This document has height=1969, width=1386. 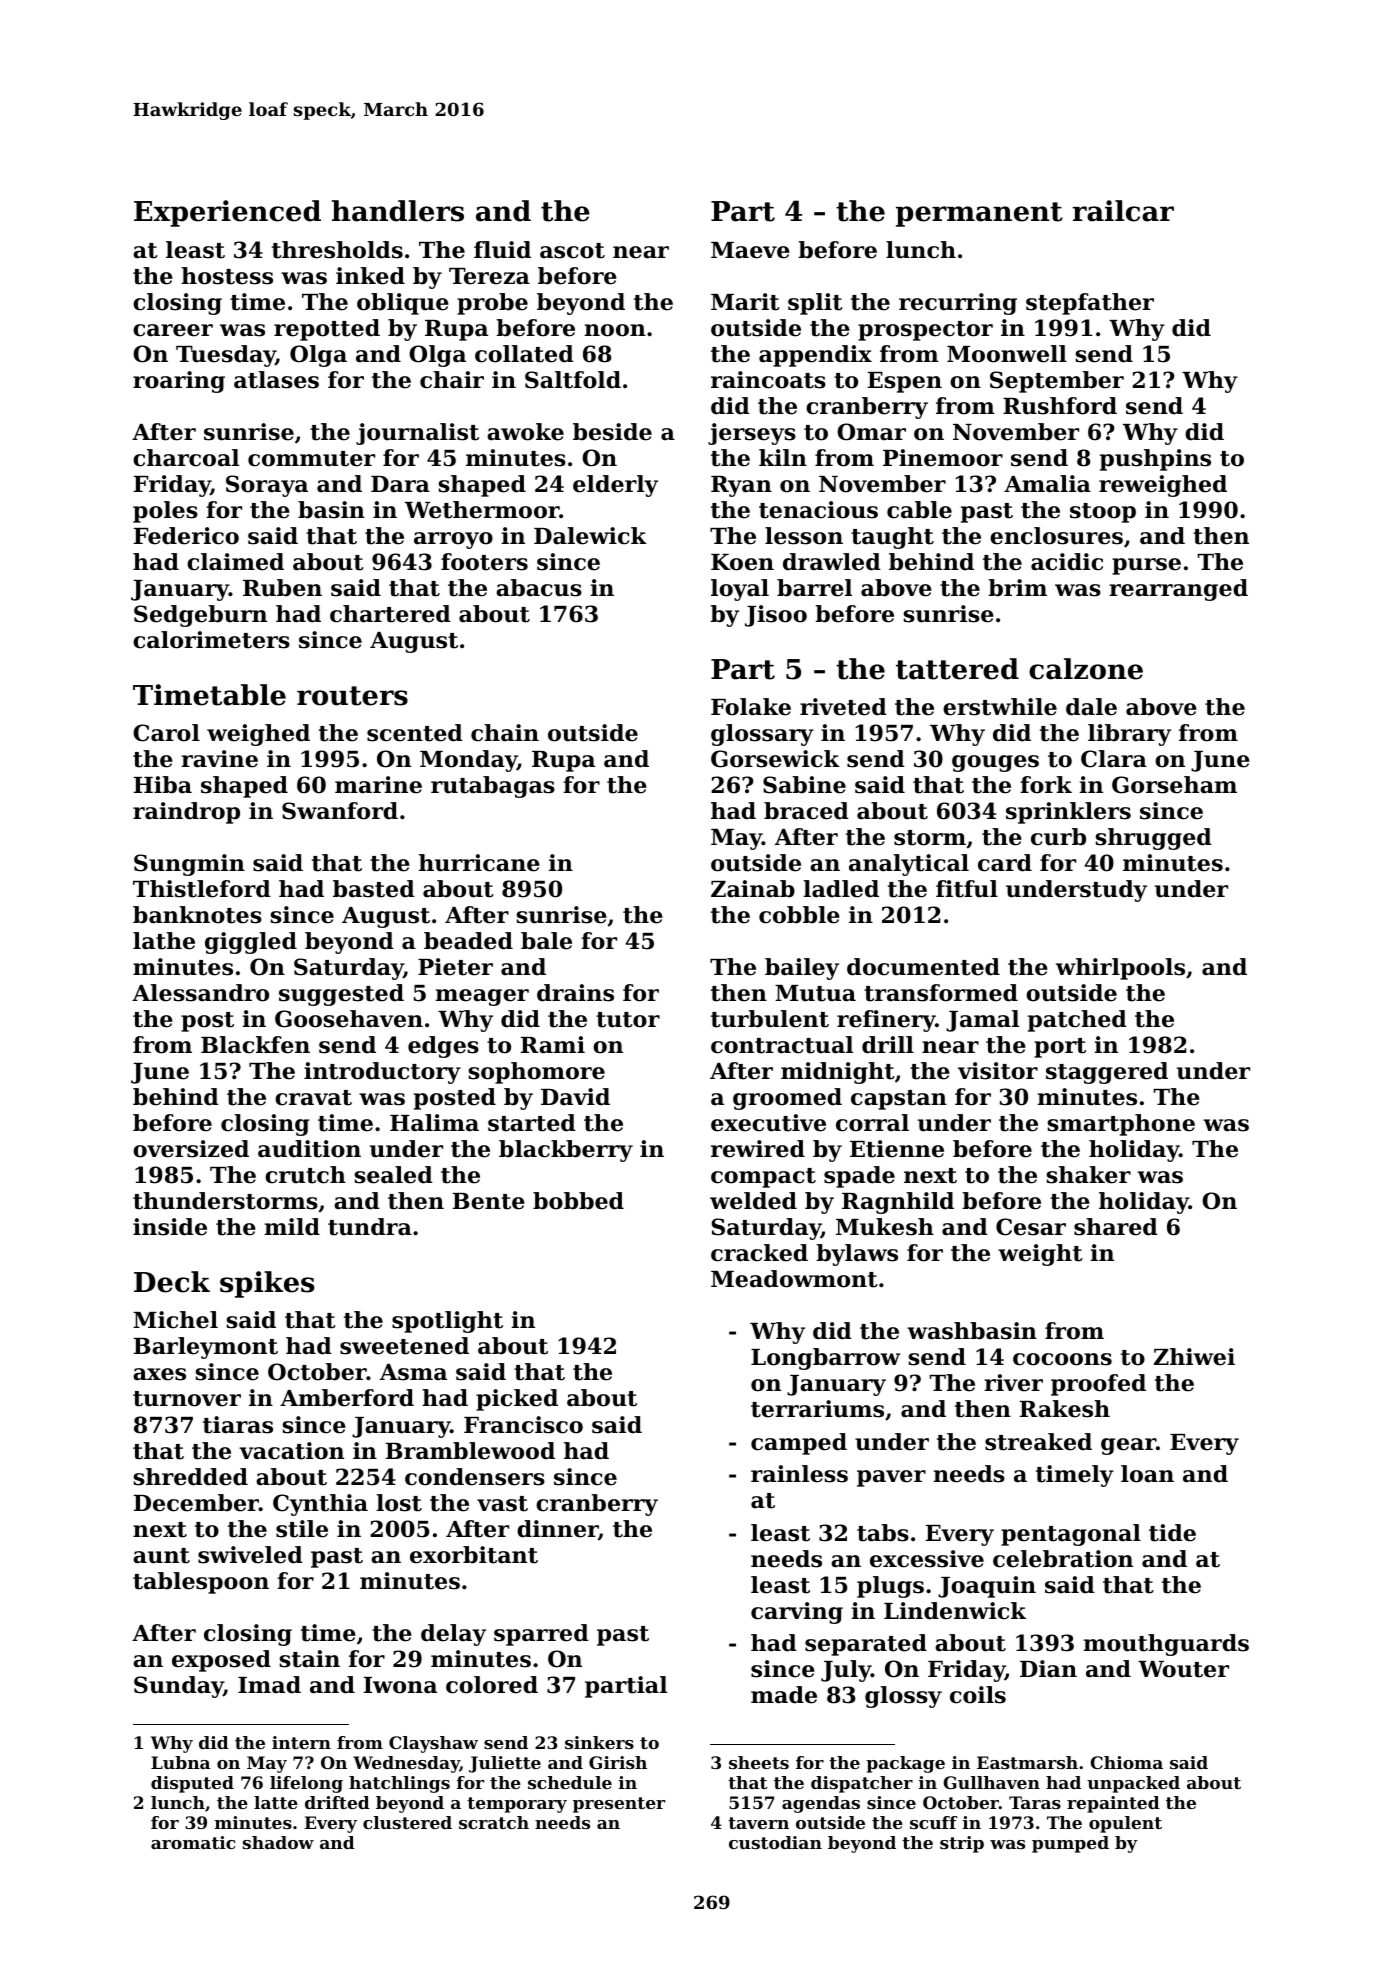 I want to click on glossy, so click(x=903, y=1697).
